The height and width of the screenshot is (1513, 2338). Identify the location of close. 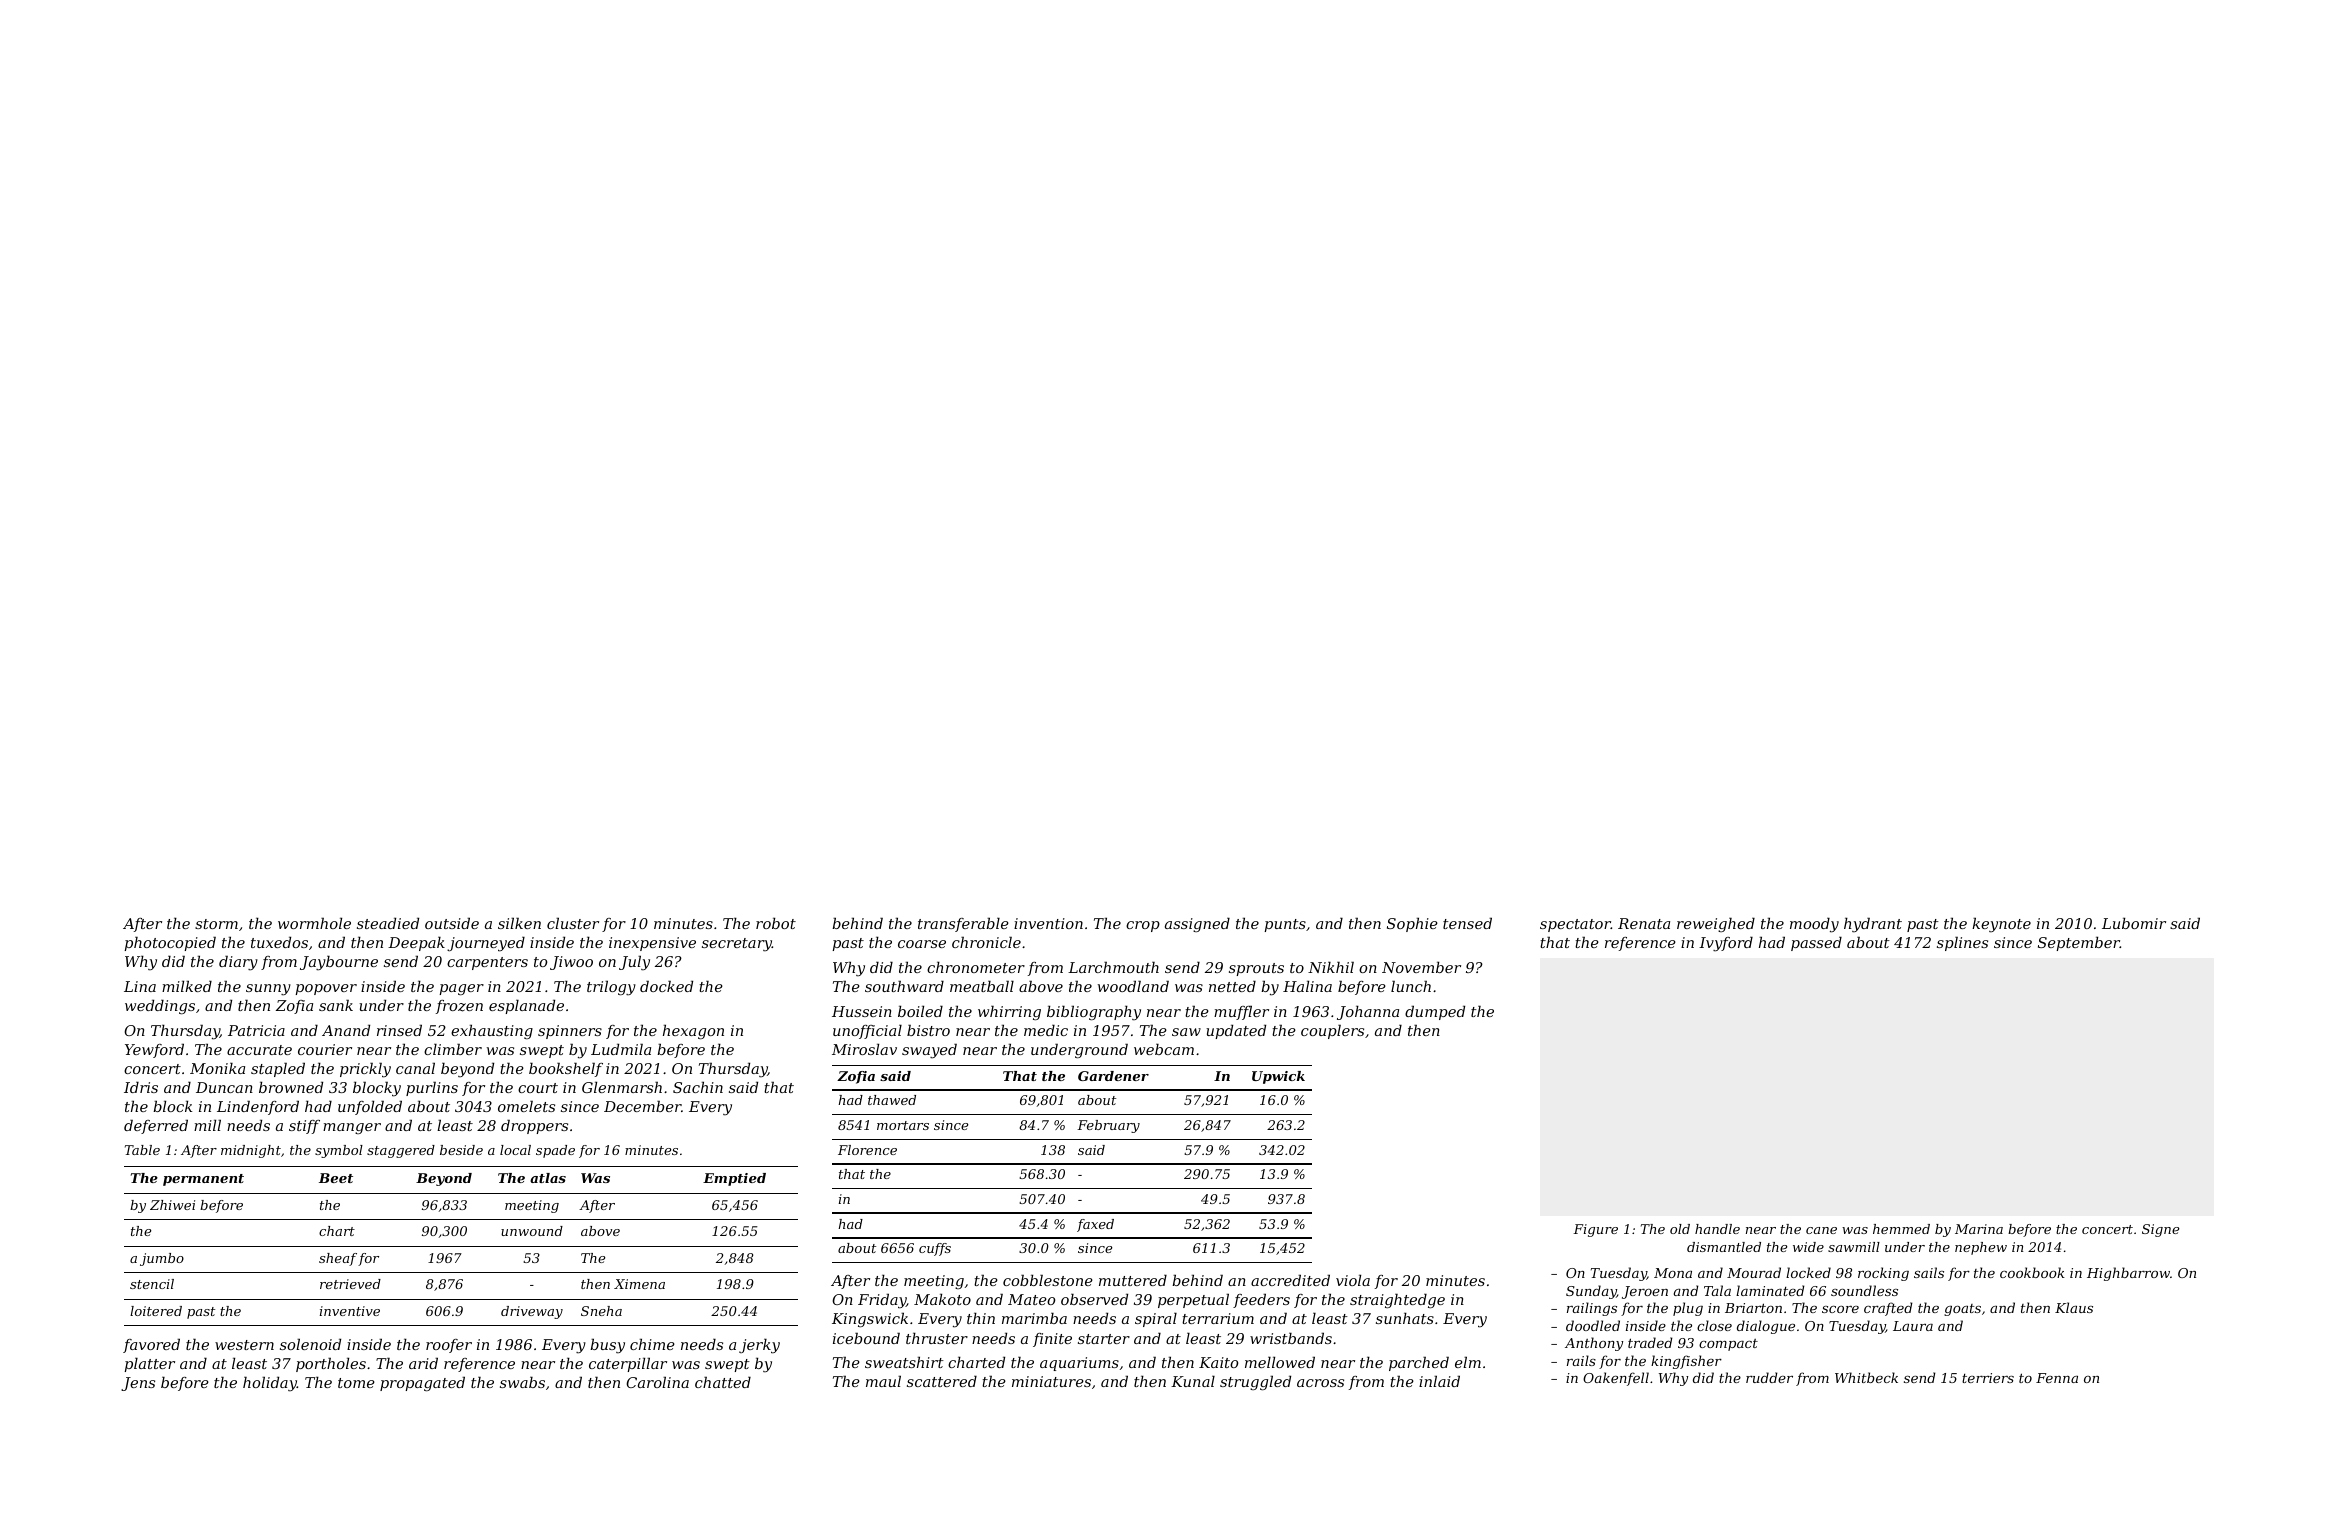
(1714, 1325).
